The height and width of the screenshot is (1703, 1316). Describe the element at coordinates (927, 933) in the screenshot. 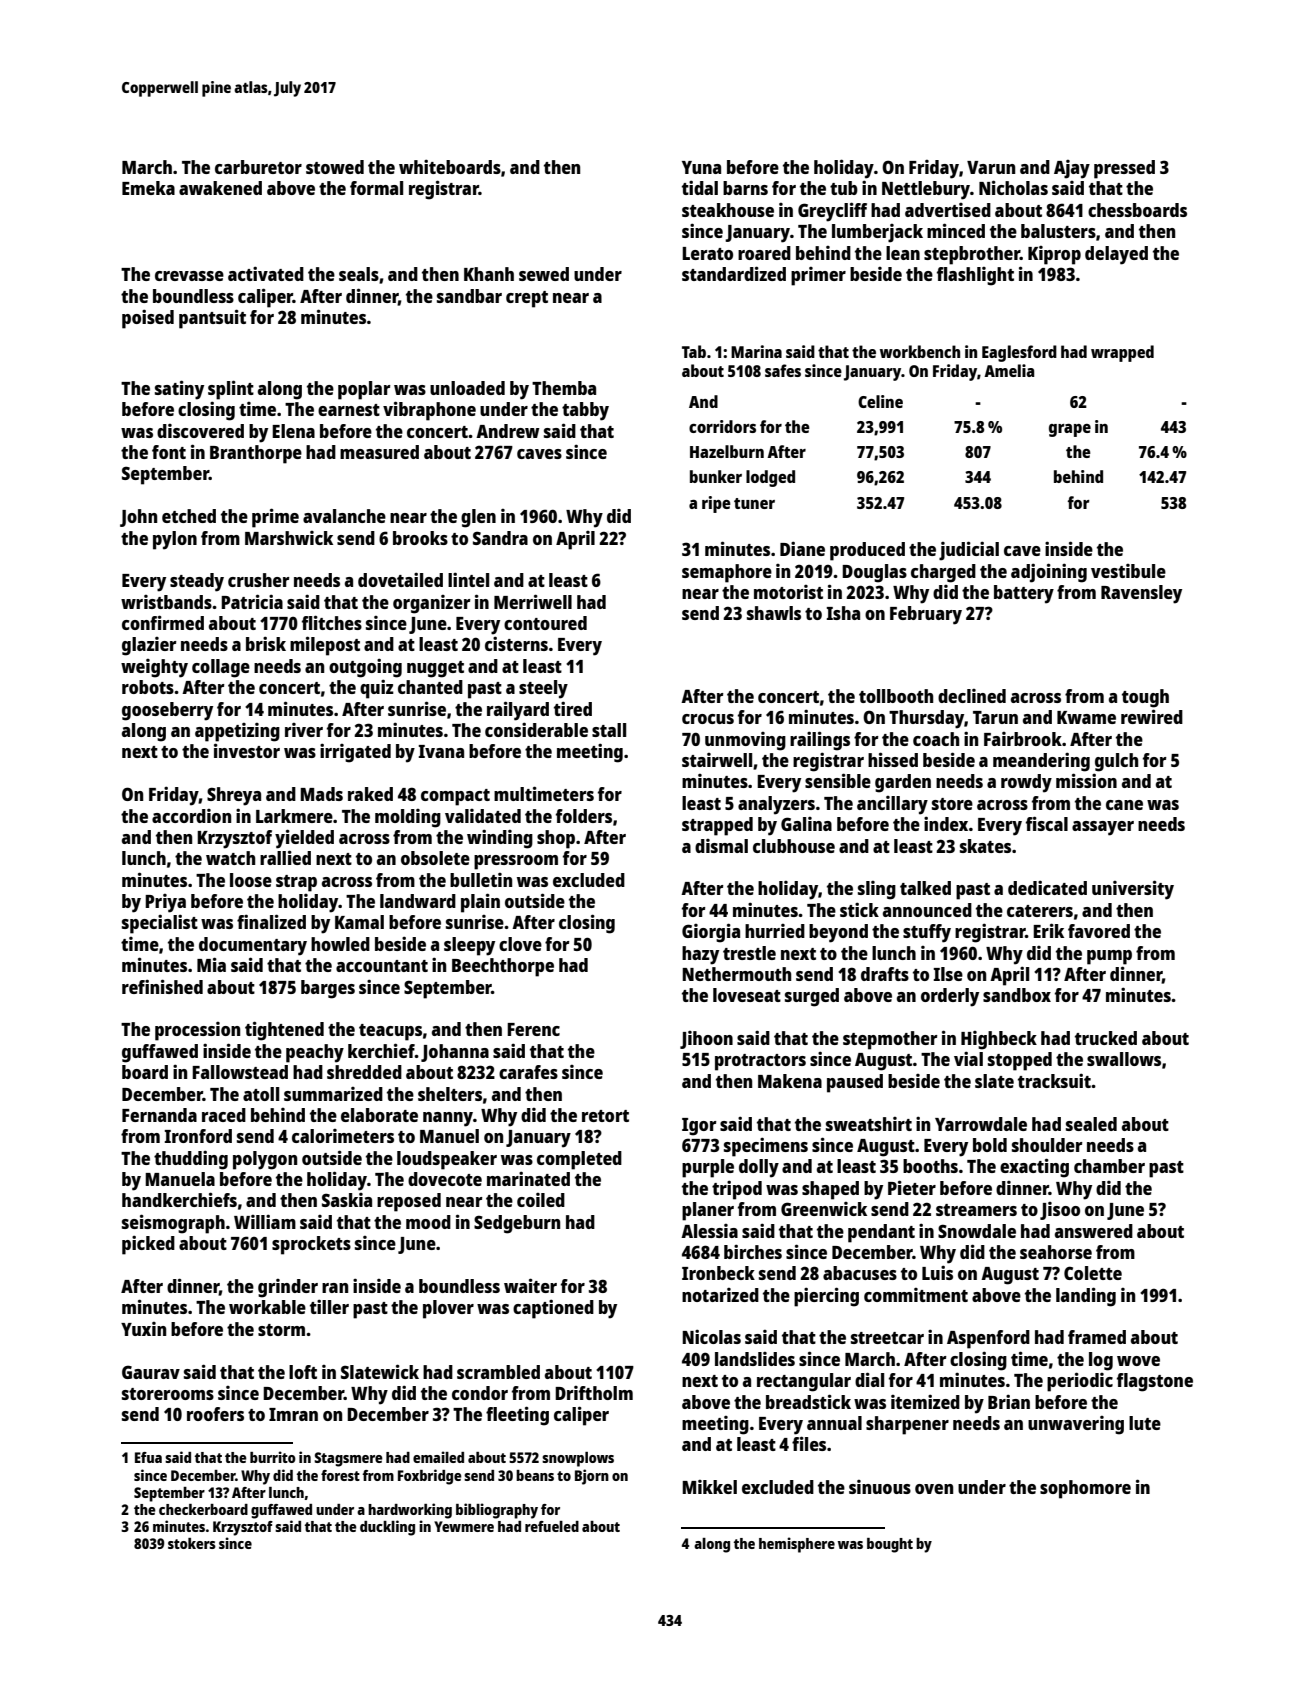

I see `stuffy` at that location.
